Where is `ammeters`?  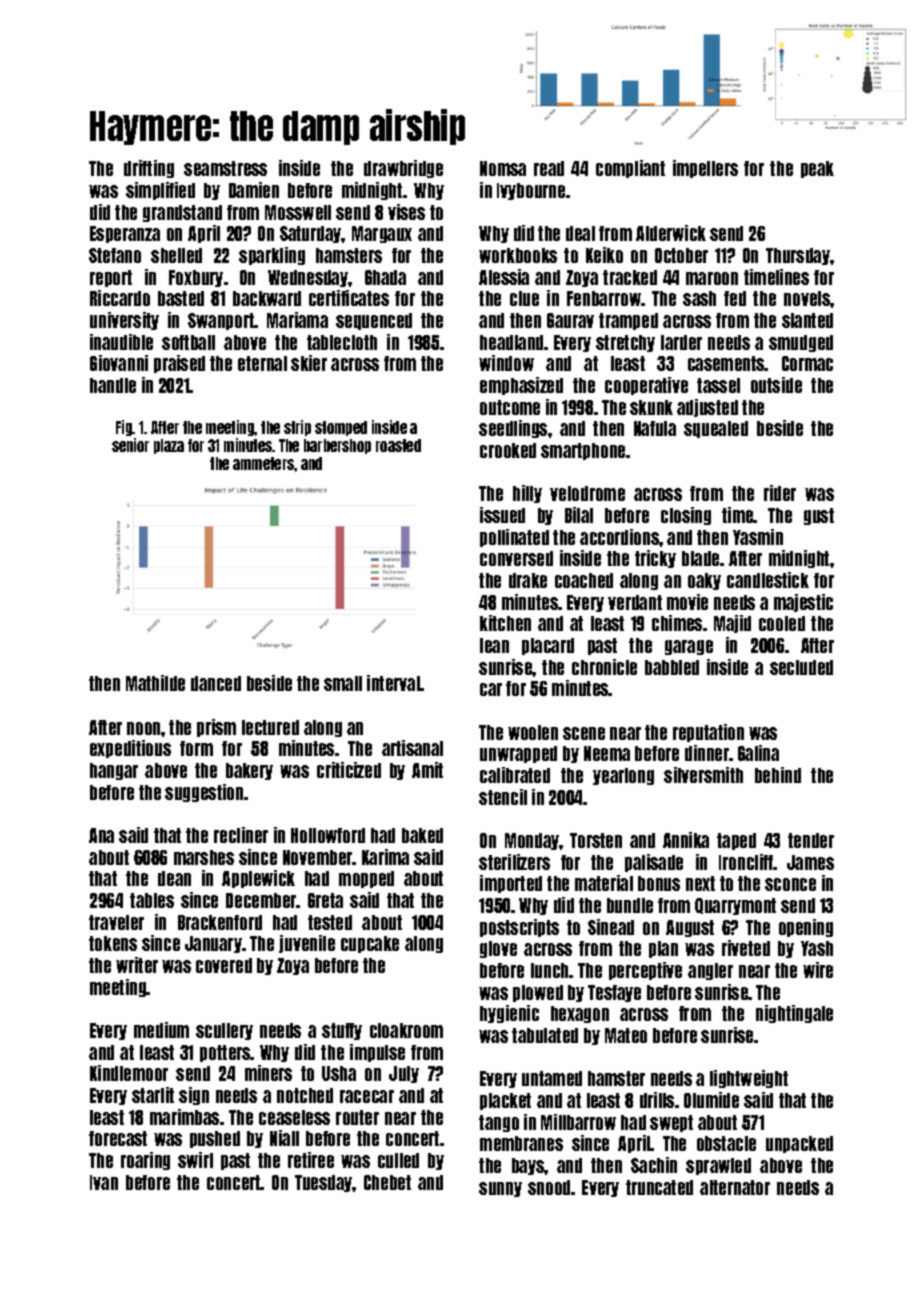 ammeters is located at coordinates (263, 463).
